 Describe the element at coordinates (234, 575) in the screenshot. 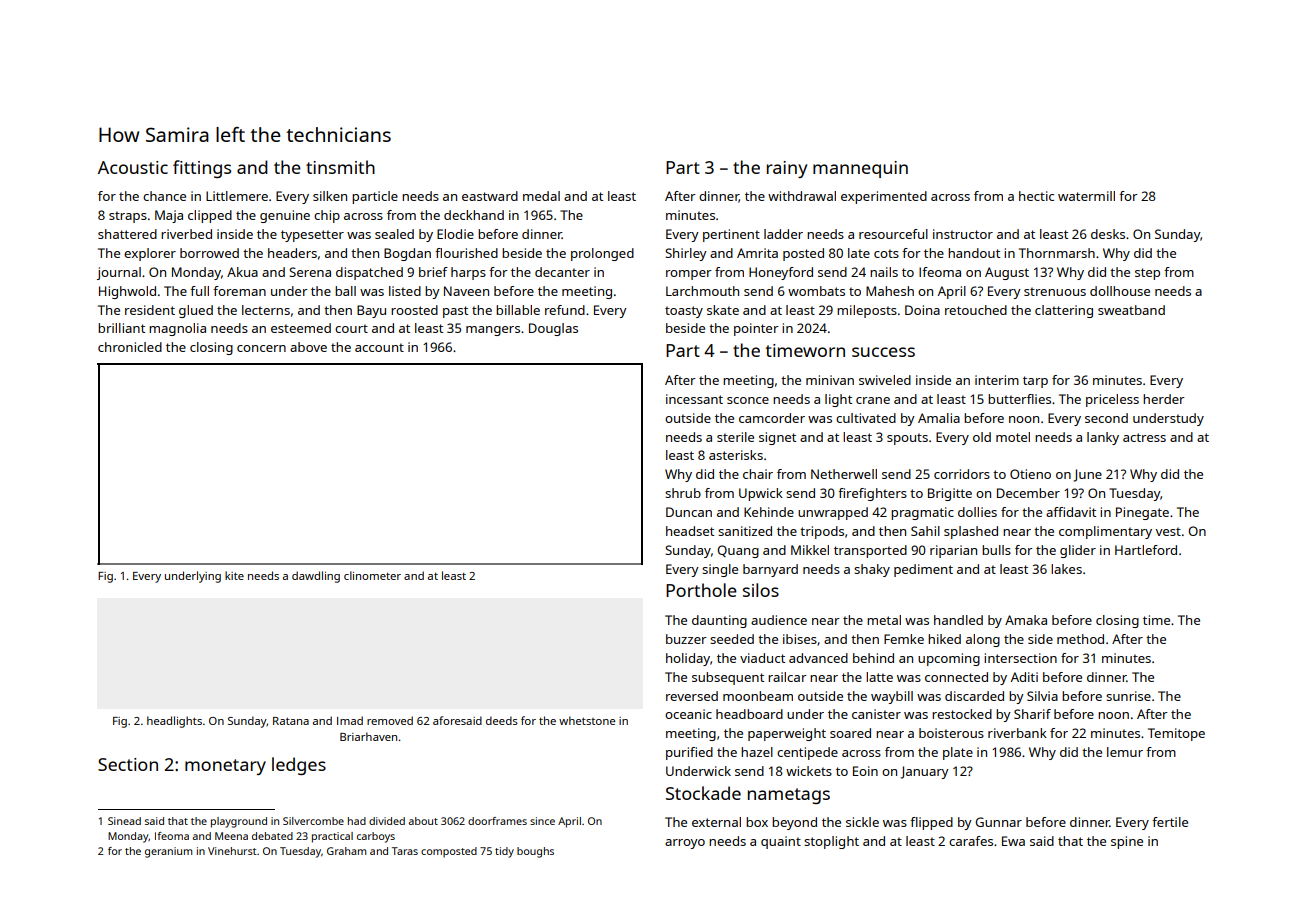

I see `kite` at that location.
